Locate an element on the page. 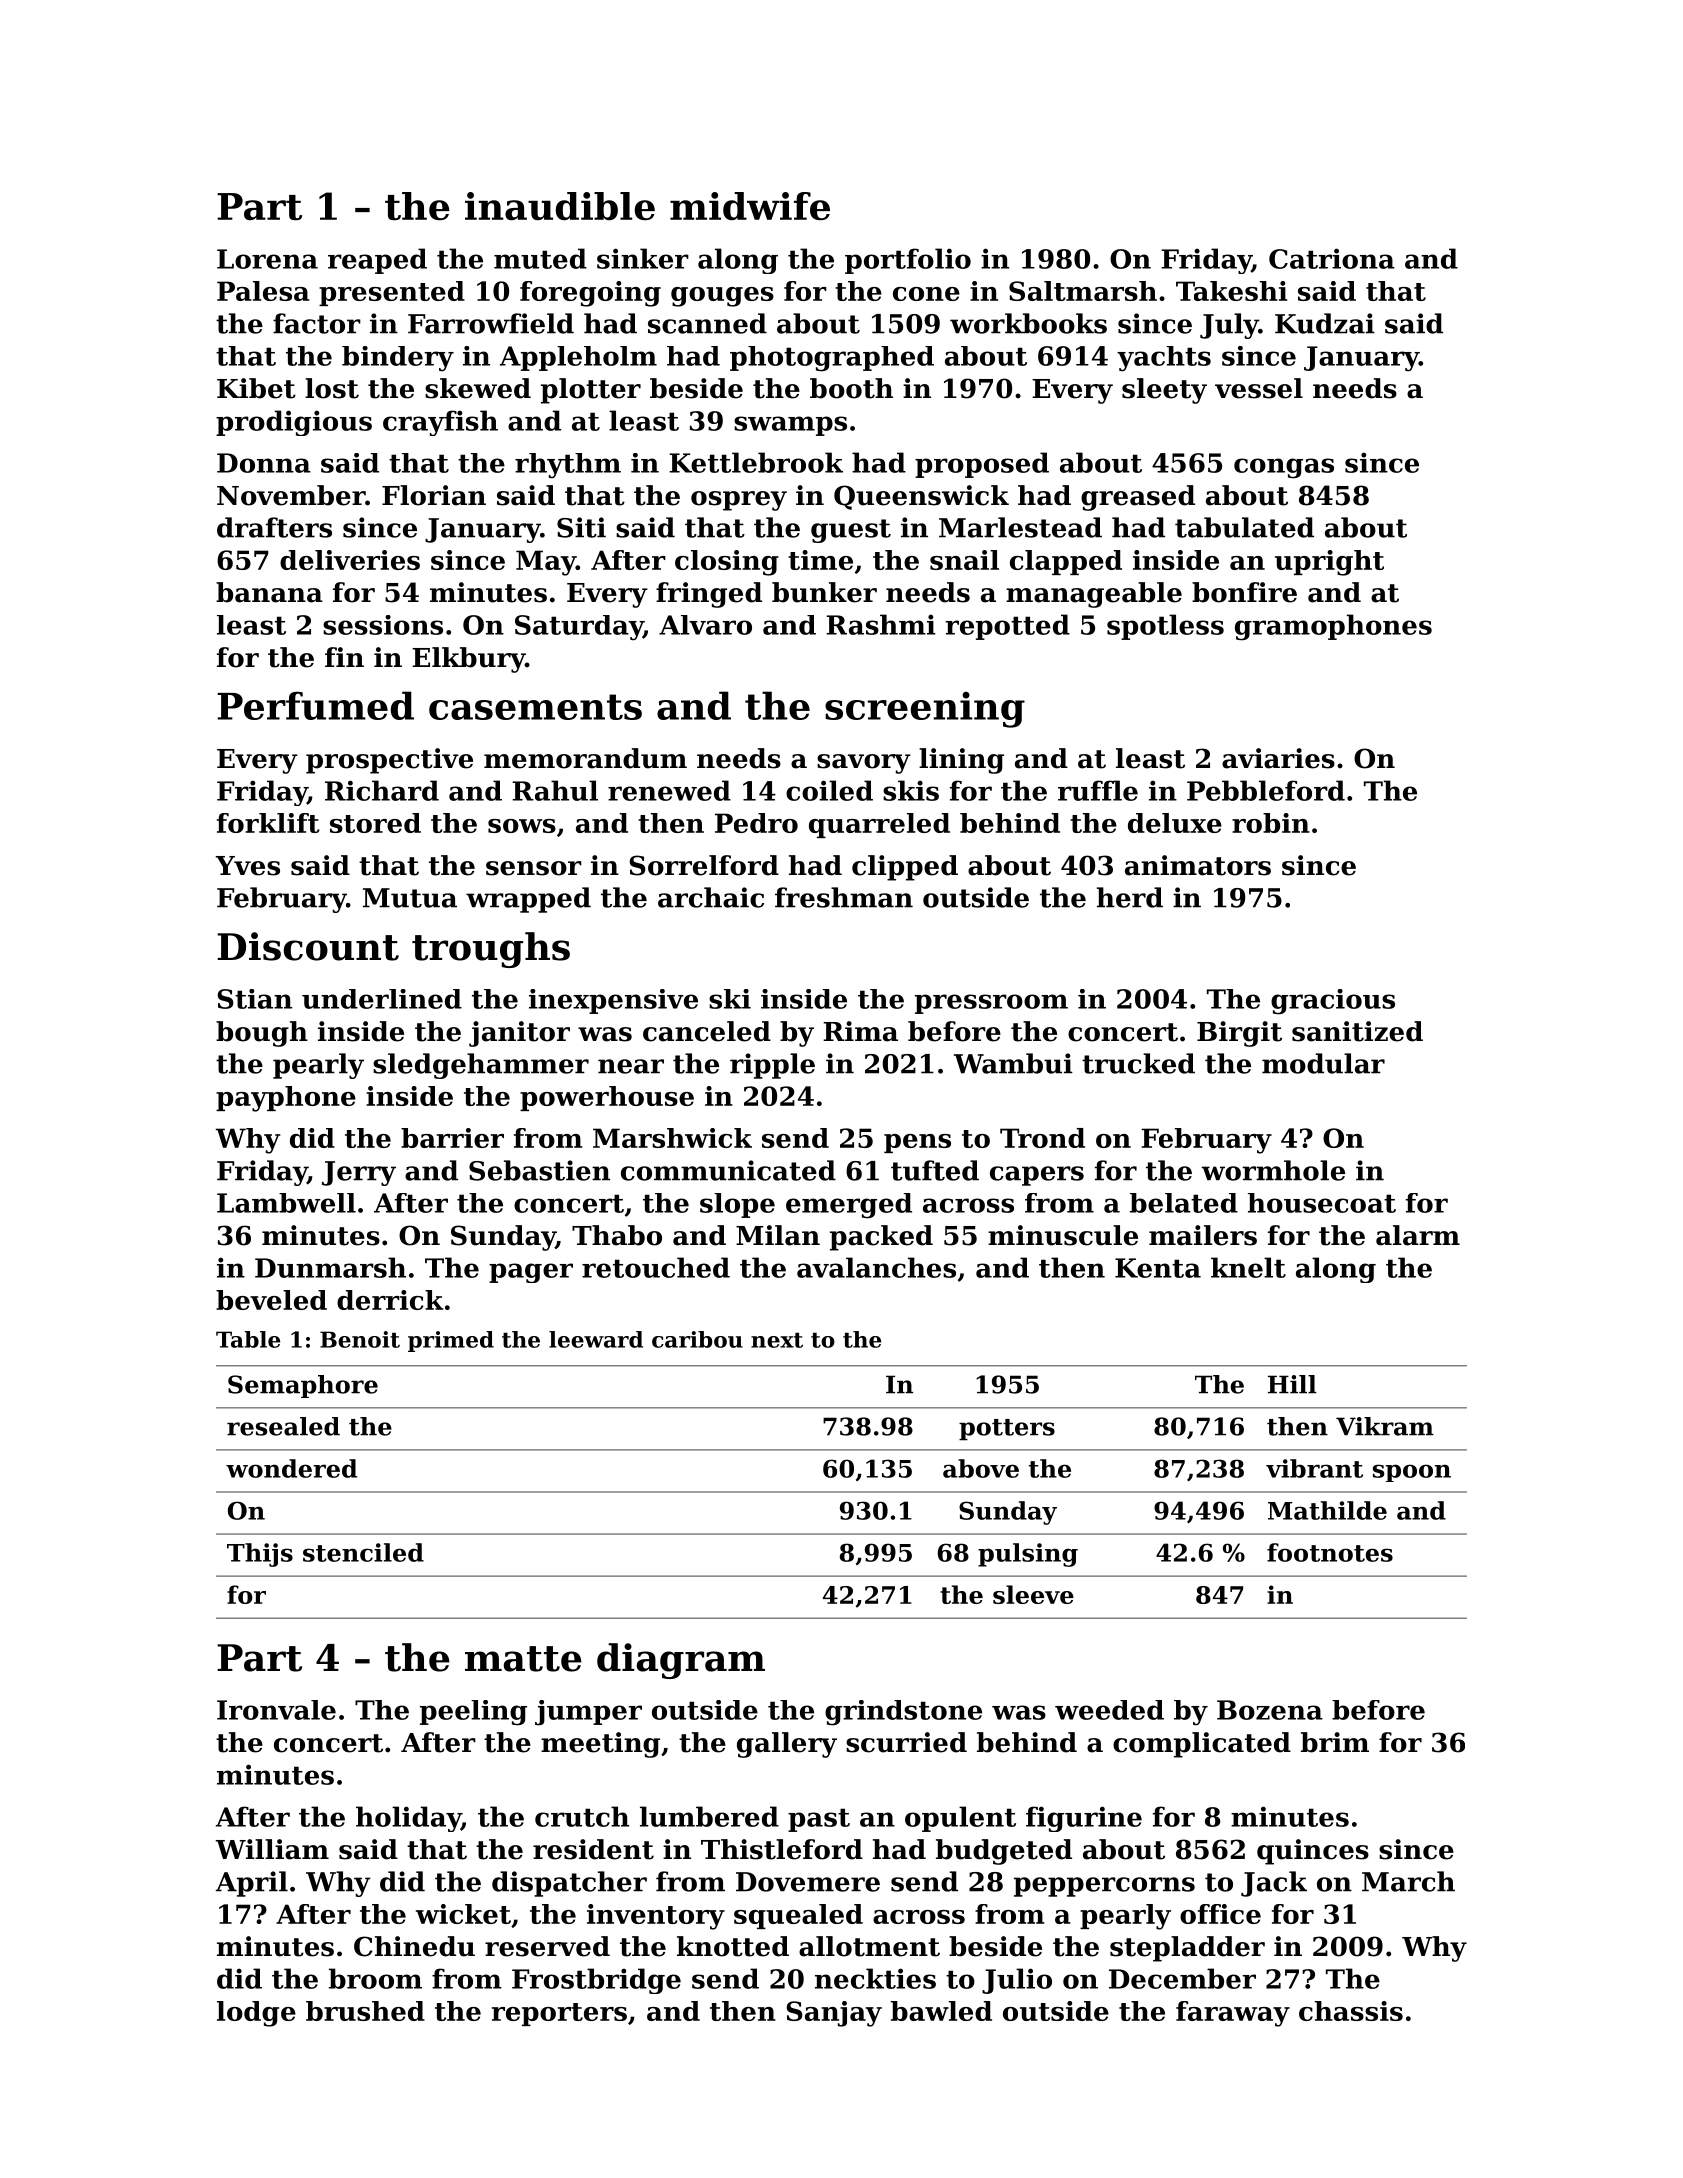 This image has height=2178, width=1683. peeling is located at coordinates (473, 1713).
